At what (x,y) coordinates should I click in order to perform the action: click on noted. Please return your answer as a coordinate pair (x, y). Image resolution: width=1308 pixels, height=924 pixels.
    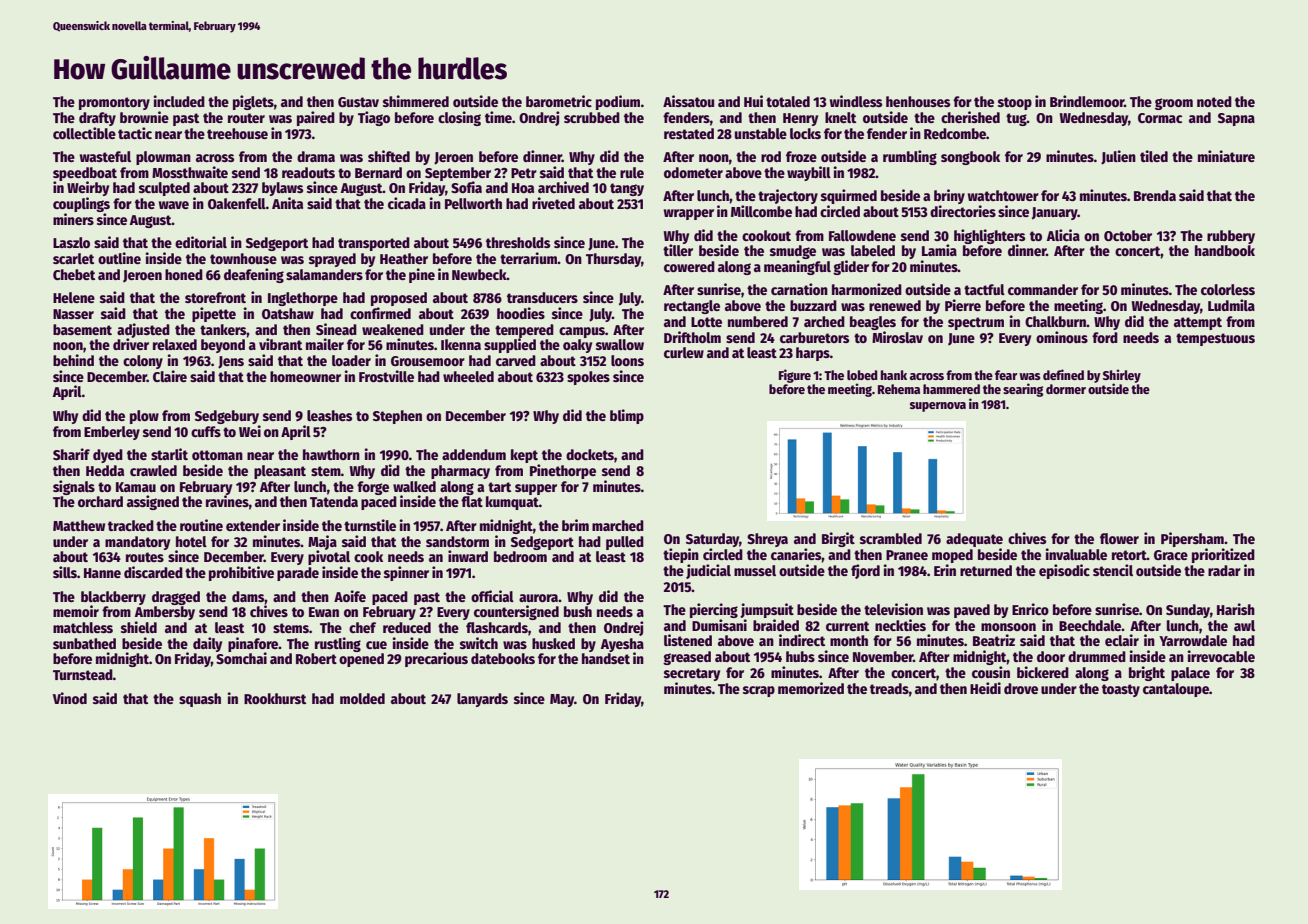
    Looking at the image, I should click on (1214, 101).
